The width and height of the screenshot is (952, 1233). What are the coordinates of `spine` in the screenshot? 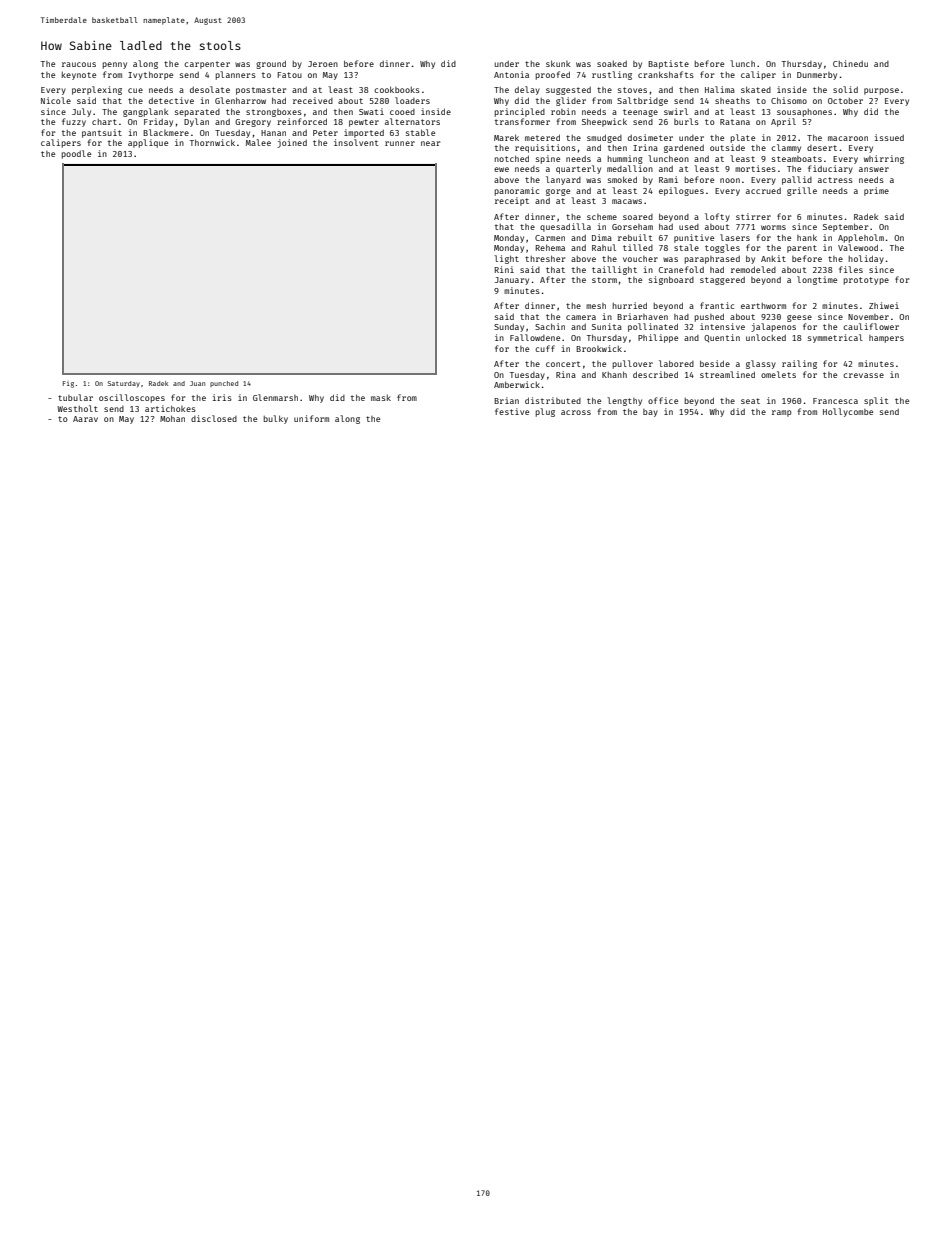 It's located at (548, 159).
